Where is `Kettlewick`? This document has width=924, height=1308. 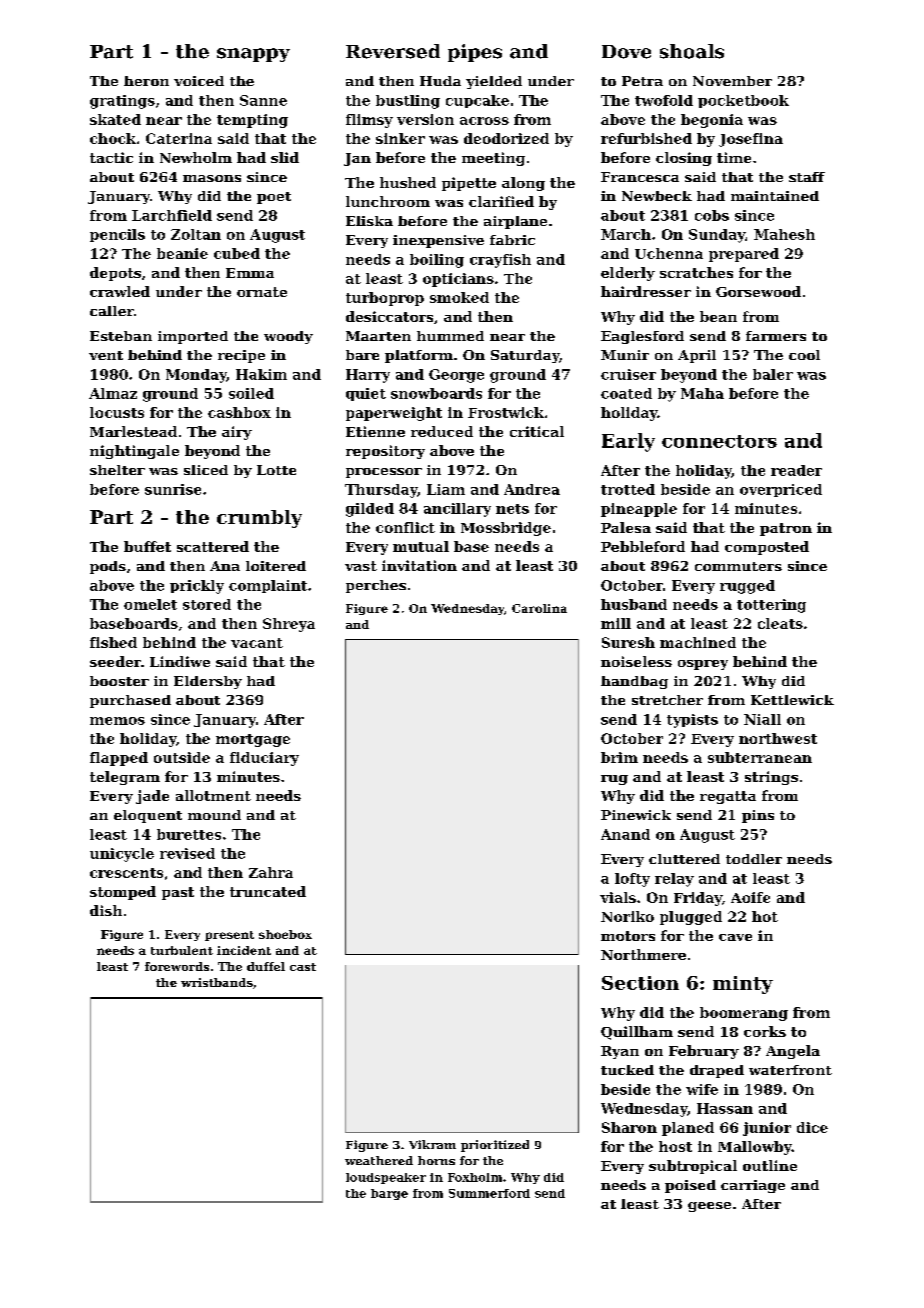
Kettlewick is located at coordinates (792, 700).
